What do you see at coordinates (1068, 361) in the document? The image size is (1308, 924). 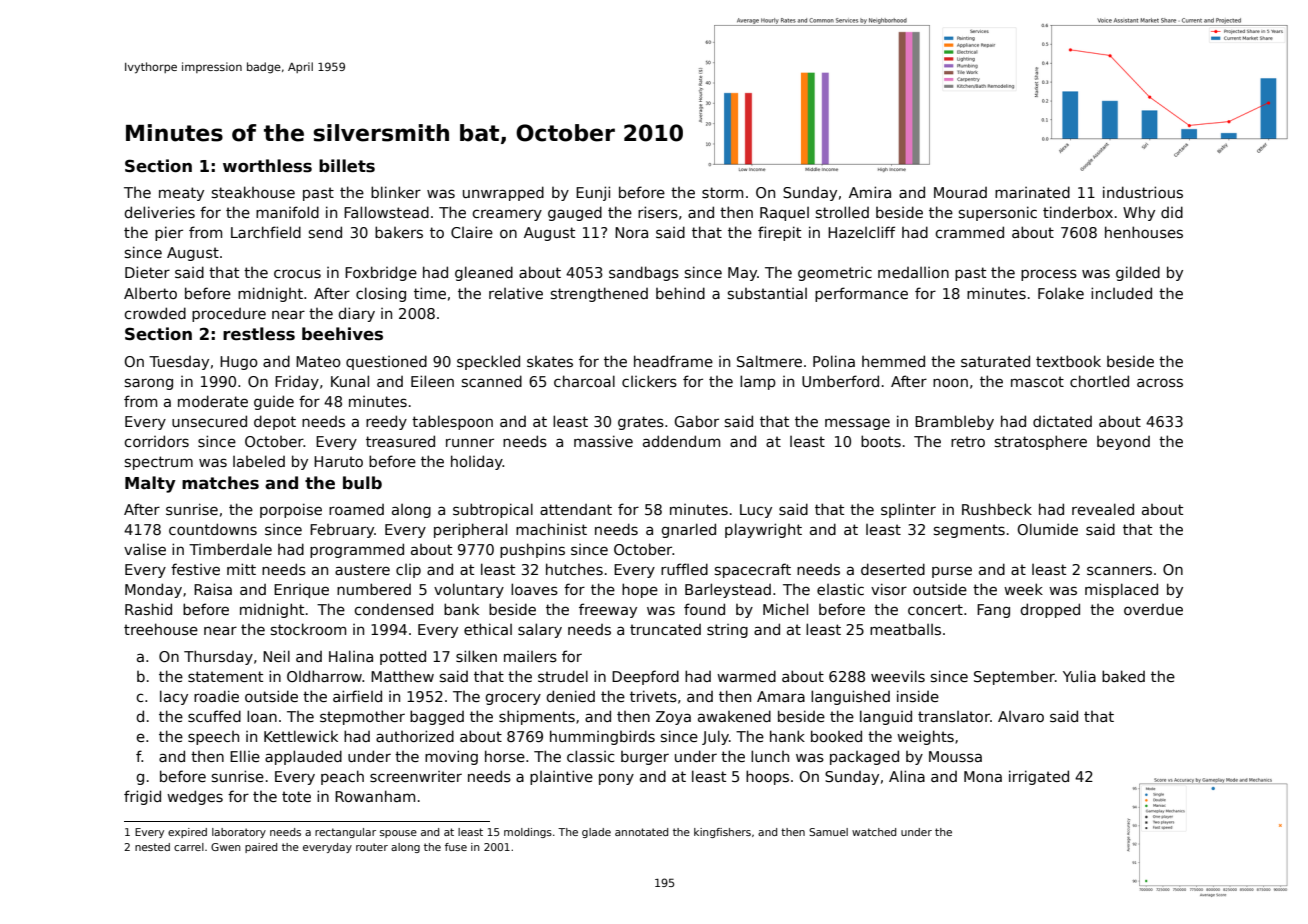 I see `textbook` at bounding box center [1068, 361].
